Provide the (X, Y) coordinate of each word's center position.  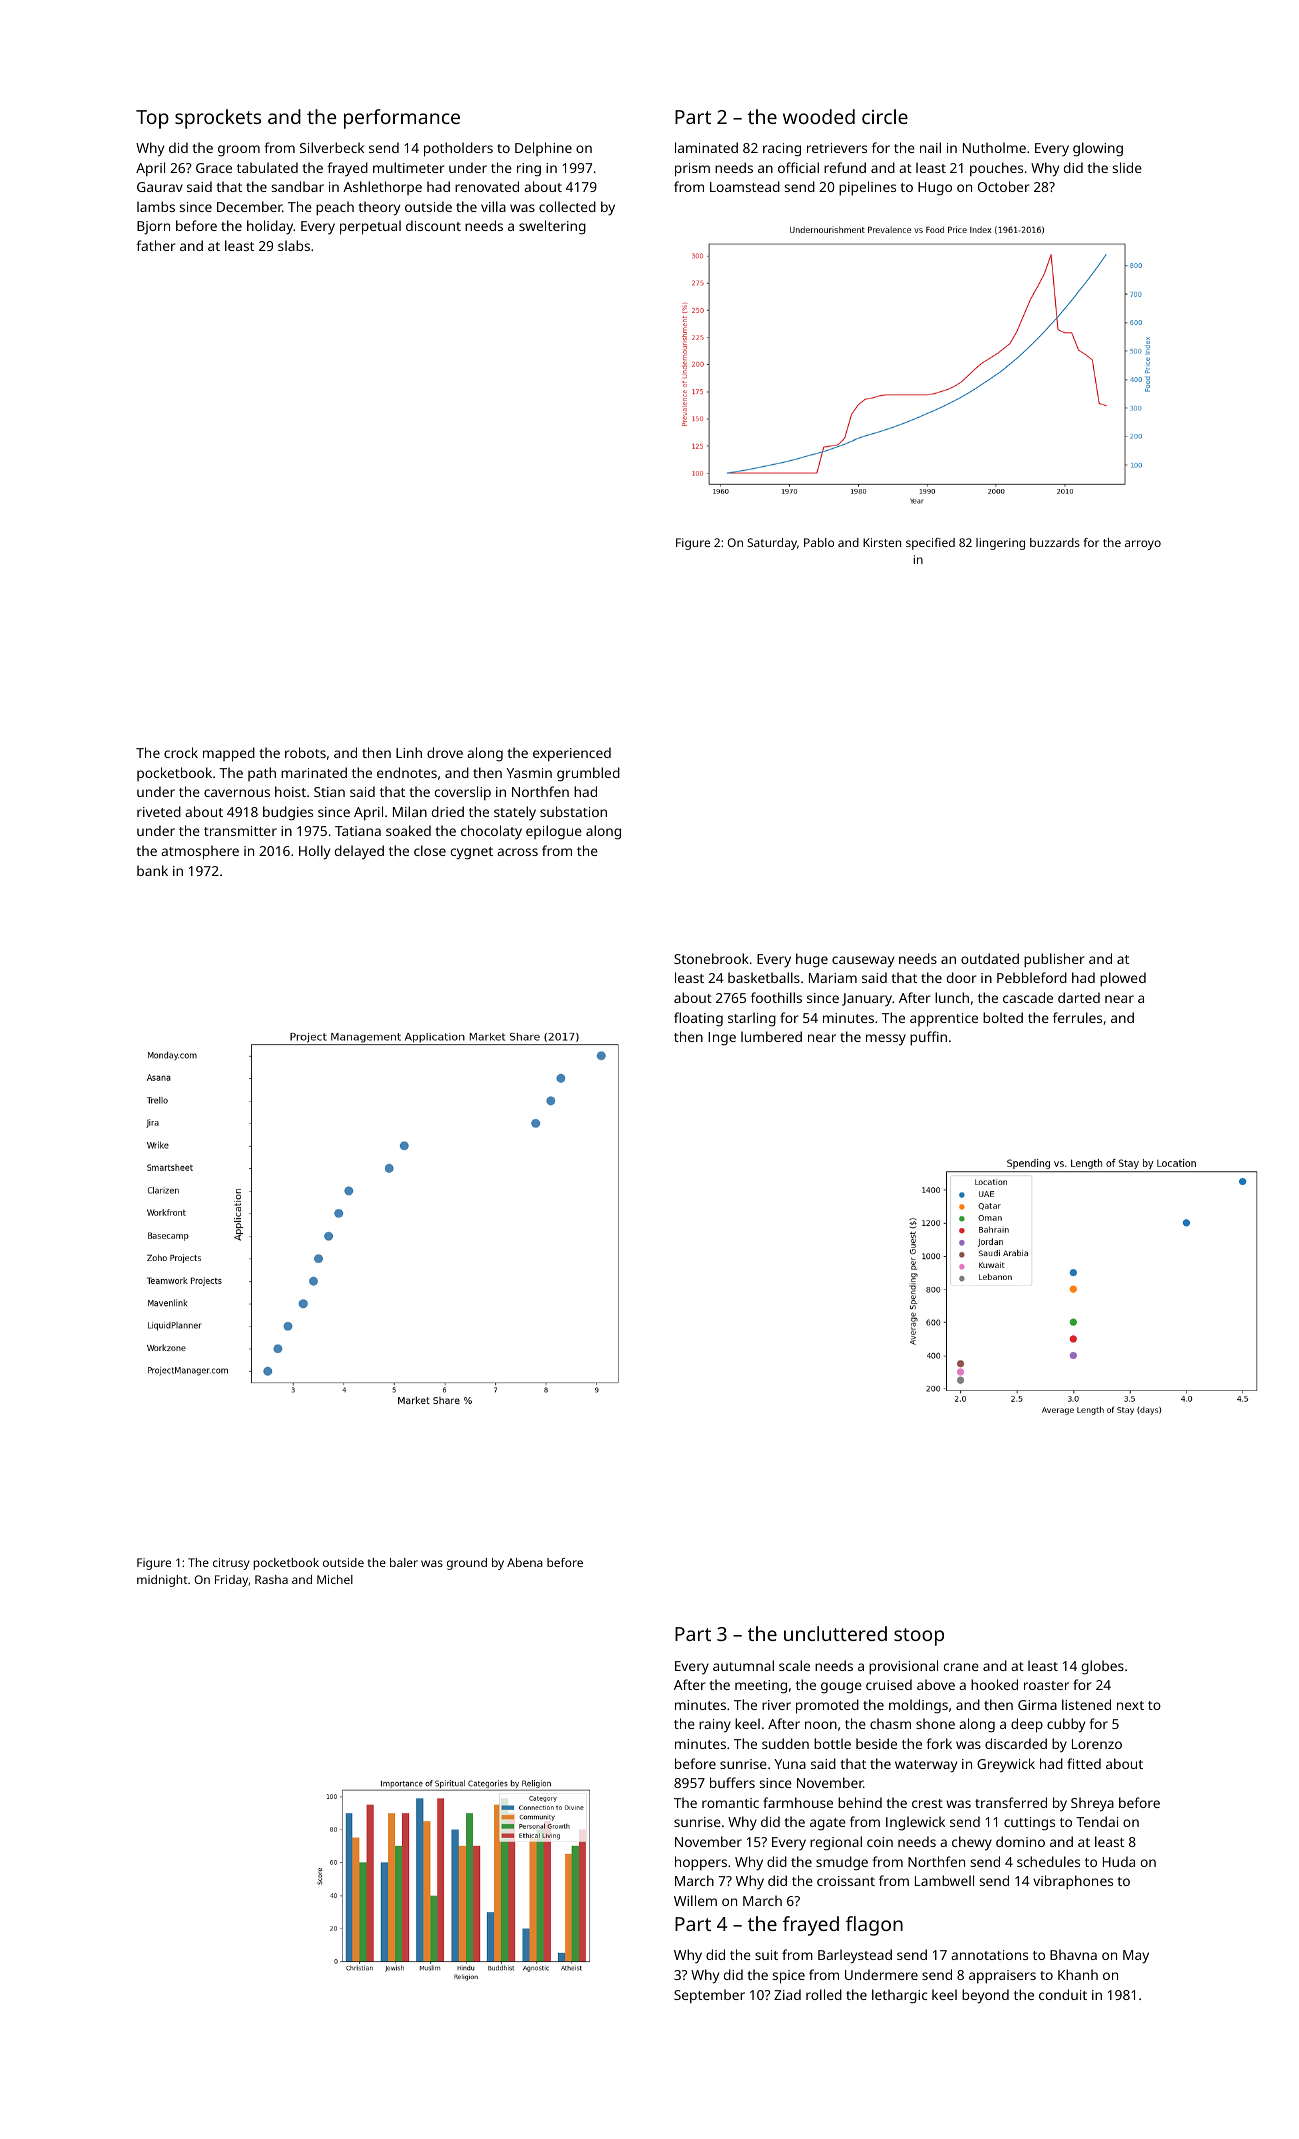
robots (305, 752)
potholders (458, 149)
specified (930, 544)
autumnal (743, 1665)
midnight (162, 1581)
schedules (1048, 1861)
